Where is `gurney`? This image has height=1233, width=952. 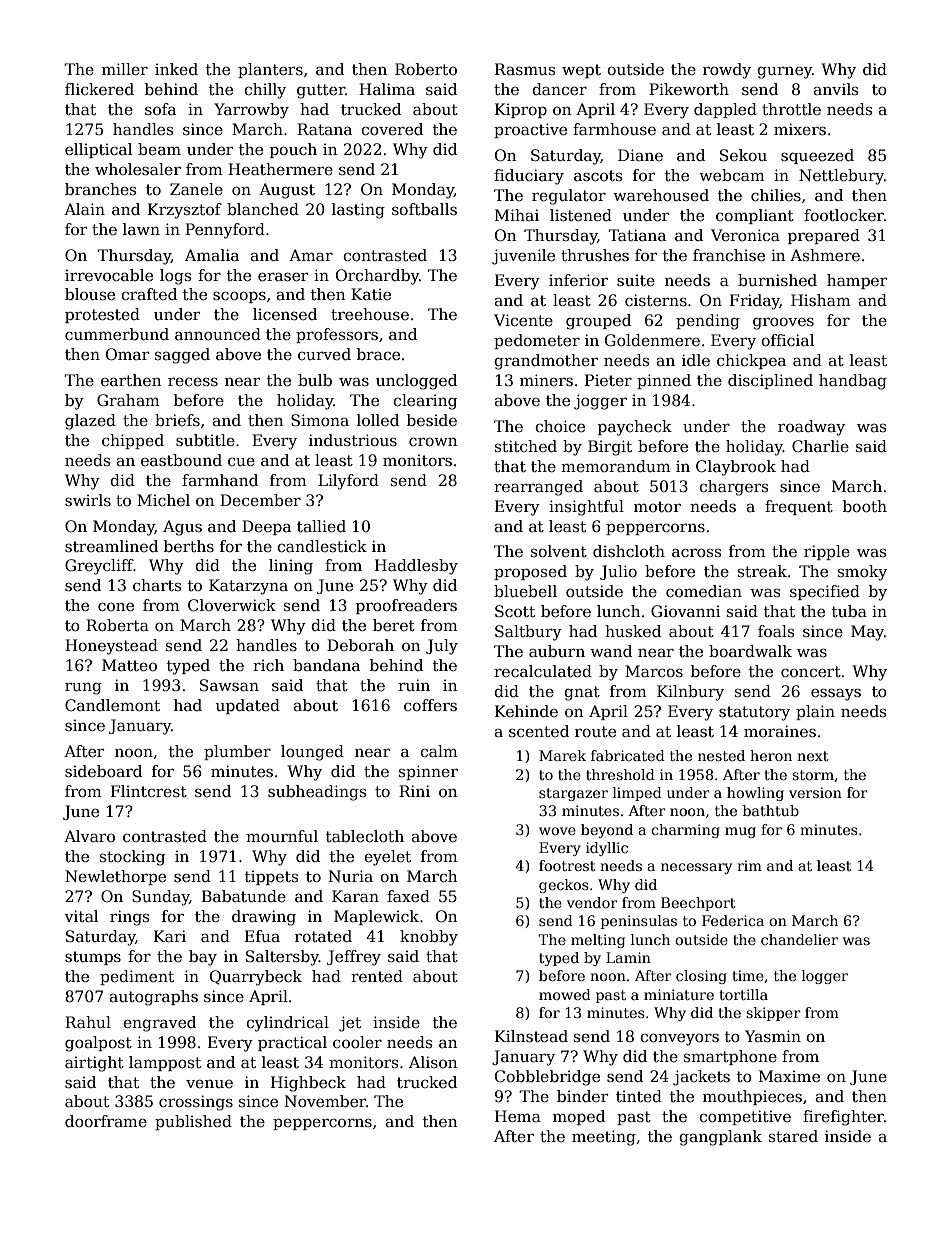
gurney is located at coordinates (784, 72).
